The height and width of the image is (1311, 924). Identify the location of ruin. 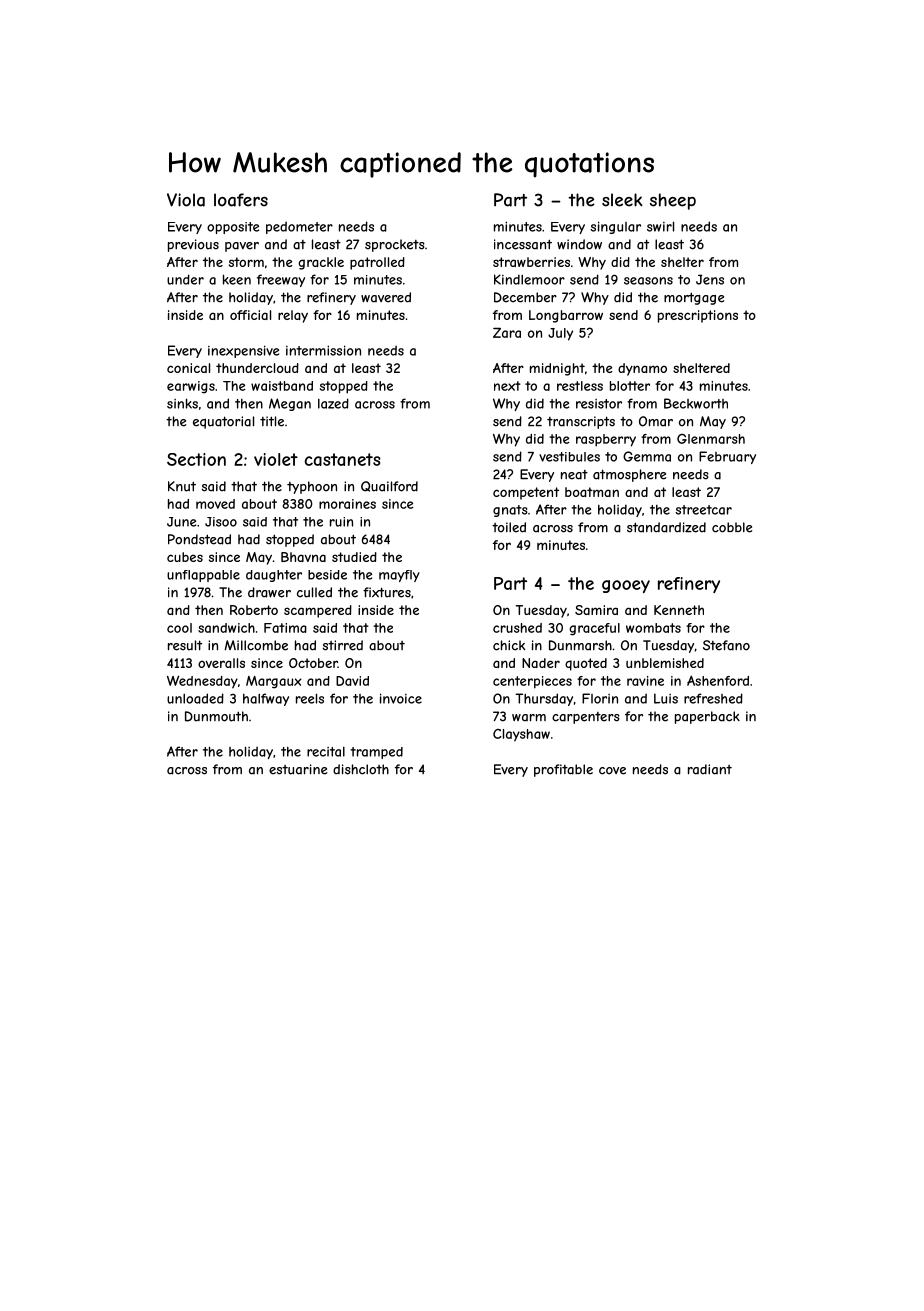
(341, 522).
